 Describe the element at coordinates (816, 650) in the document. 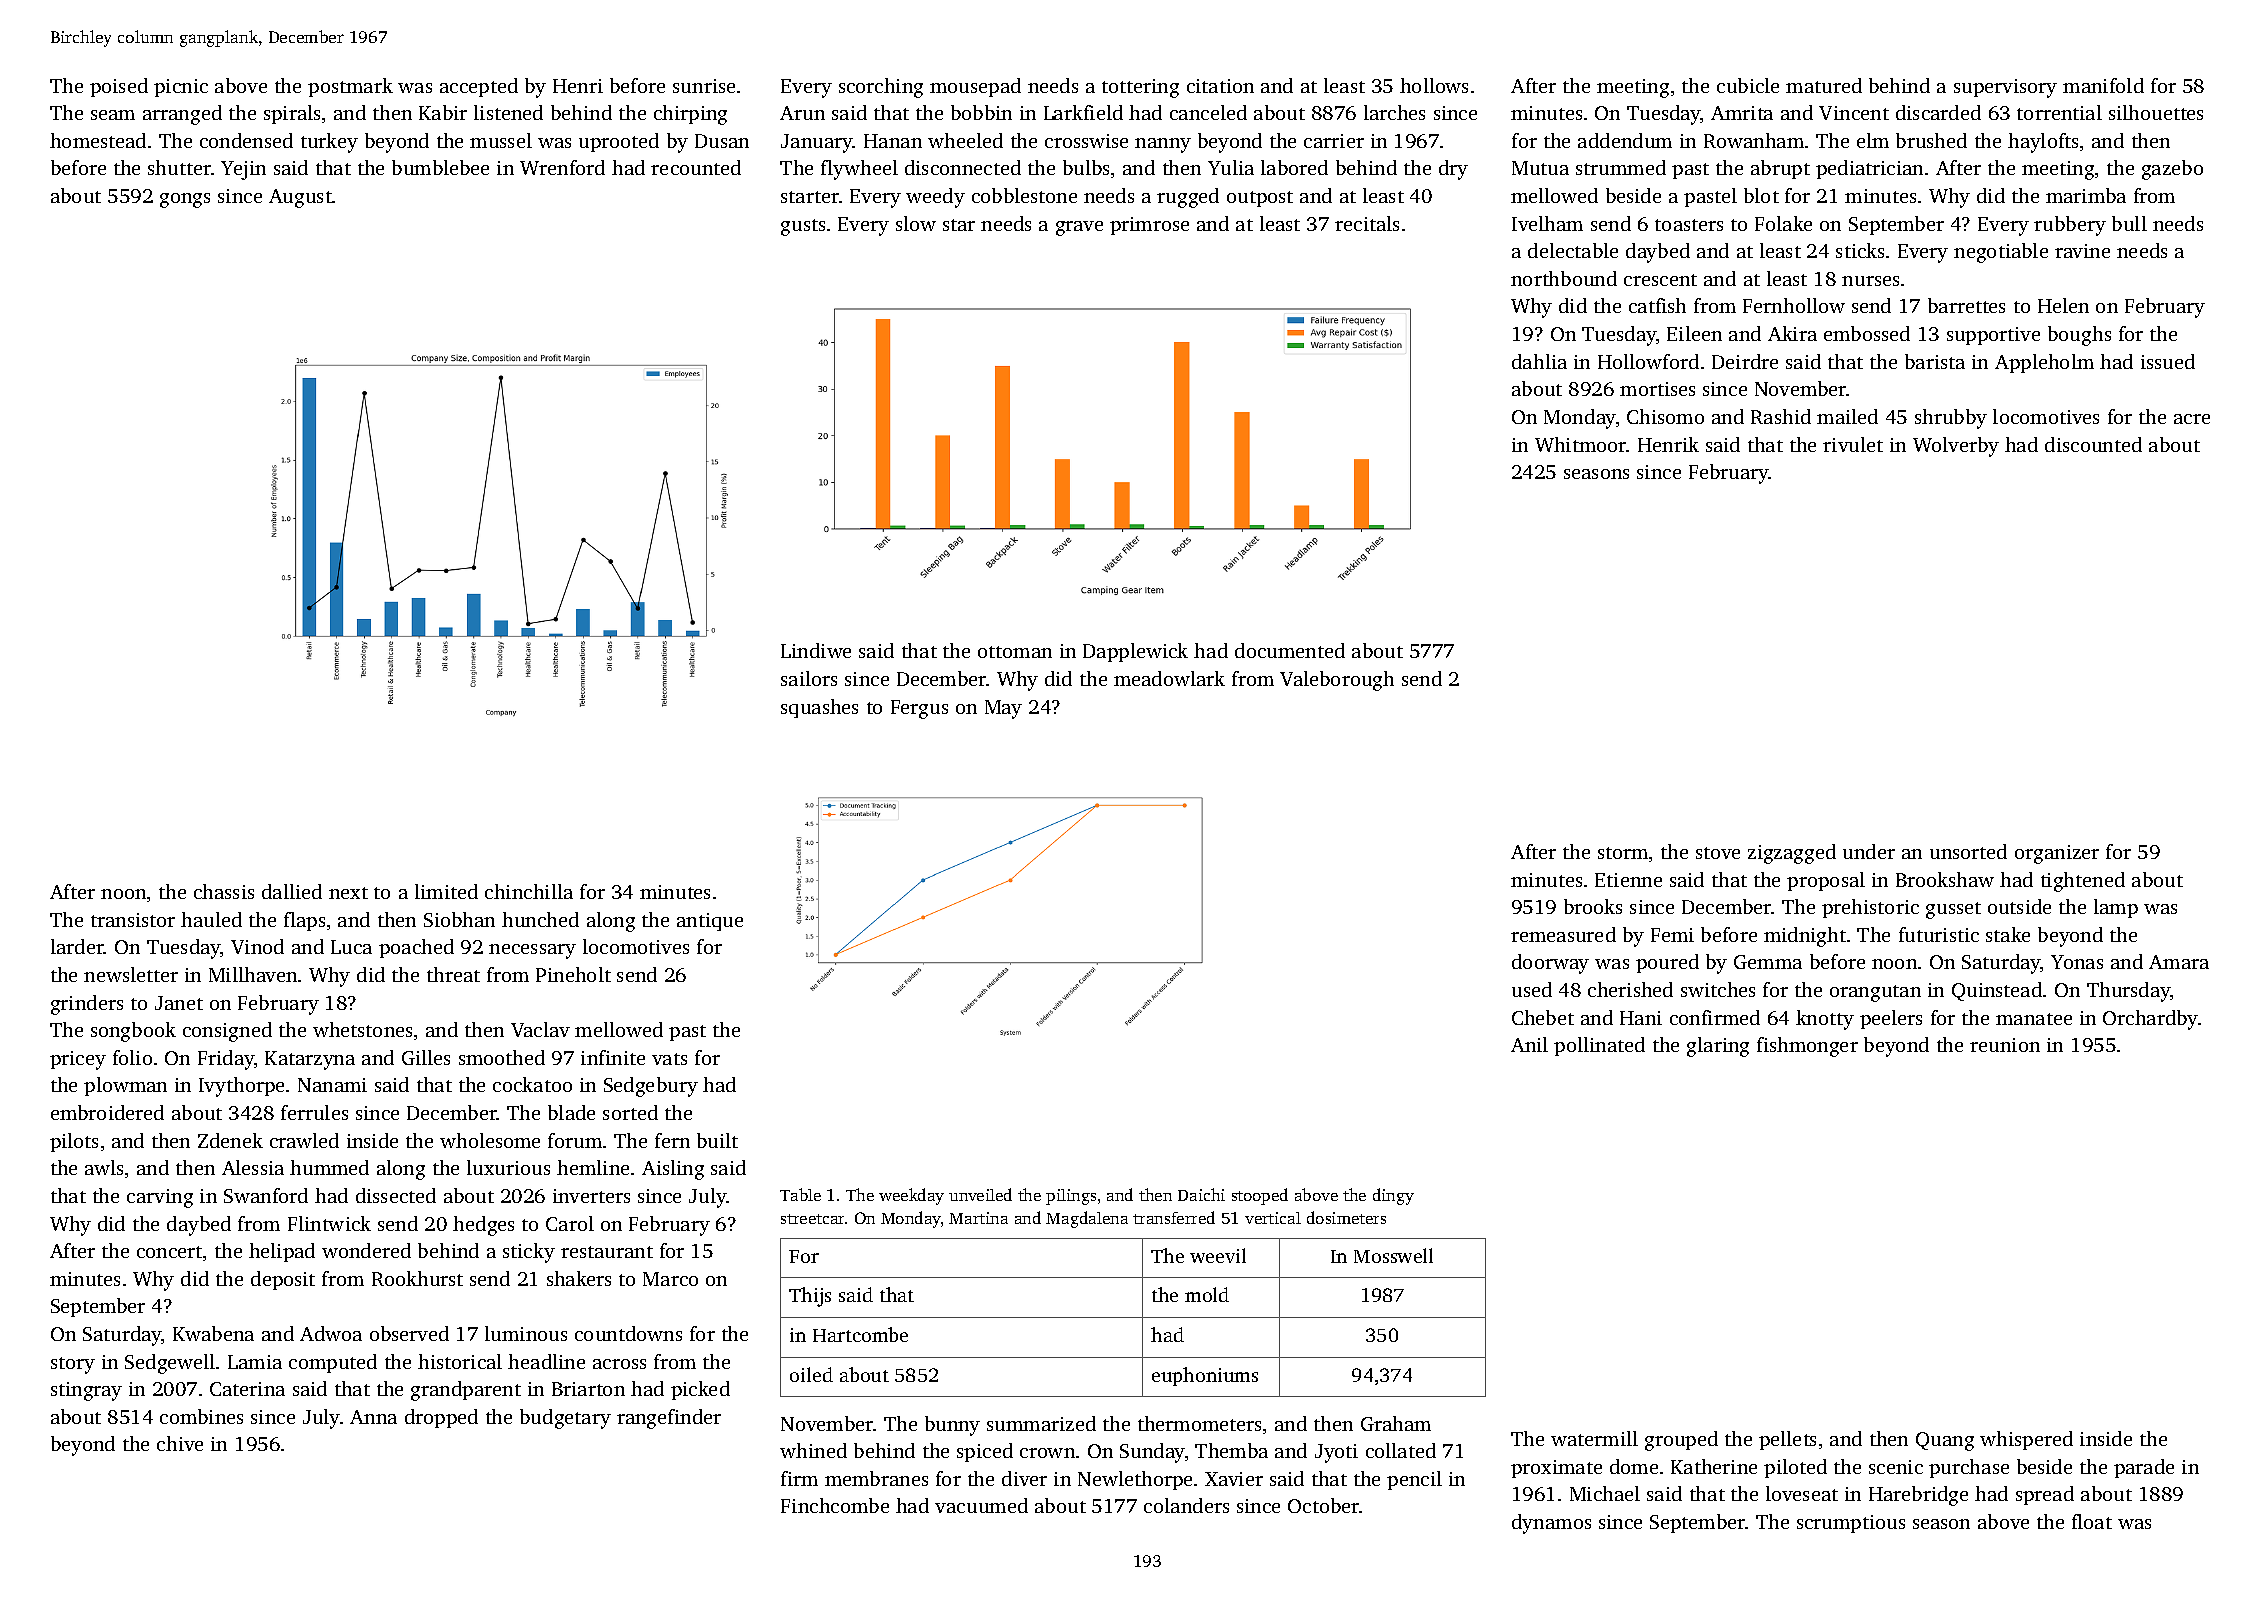

I see `Lindiwe` at that location.
